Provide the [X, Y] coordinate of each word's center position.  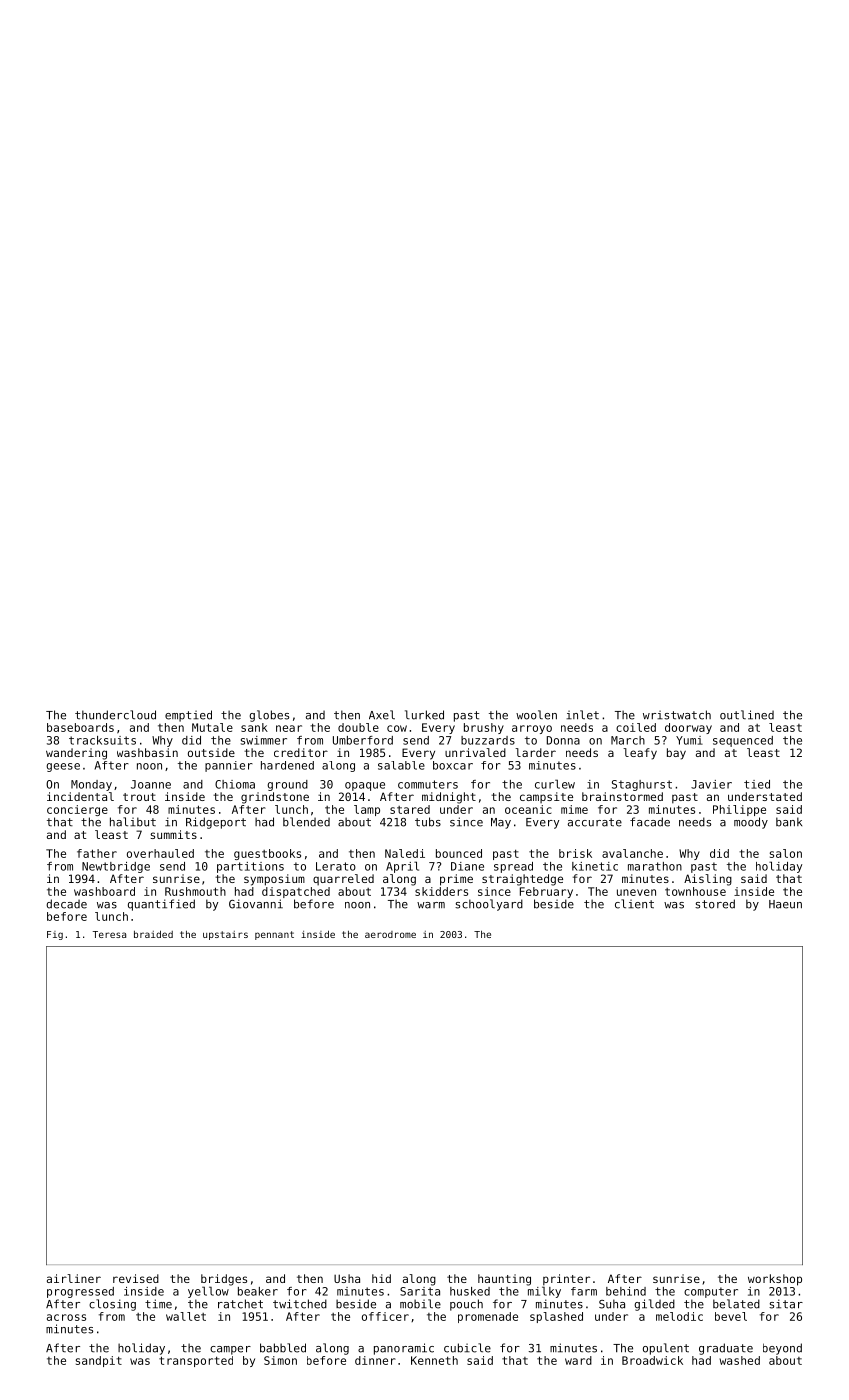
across [66, 1317]
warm [431, 905]
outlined [747, 715]
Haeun [785, 904]
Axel [382, 715]
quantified [161, 905]
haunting [504, 1280]
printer [566, 1280]
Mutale [212, 727]
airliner [74, 1278]
